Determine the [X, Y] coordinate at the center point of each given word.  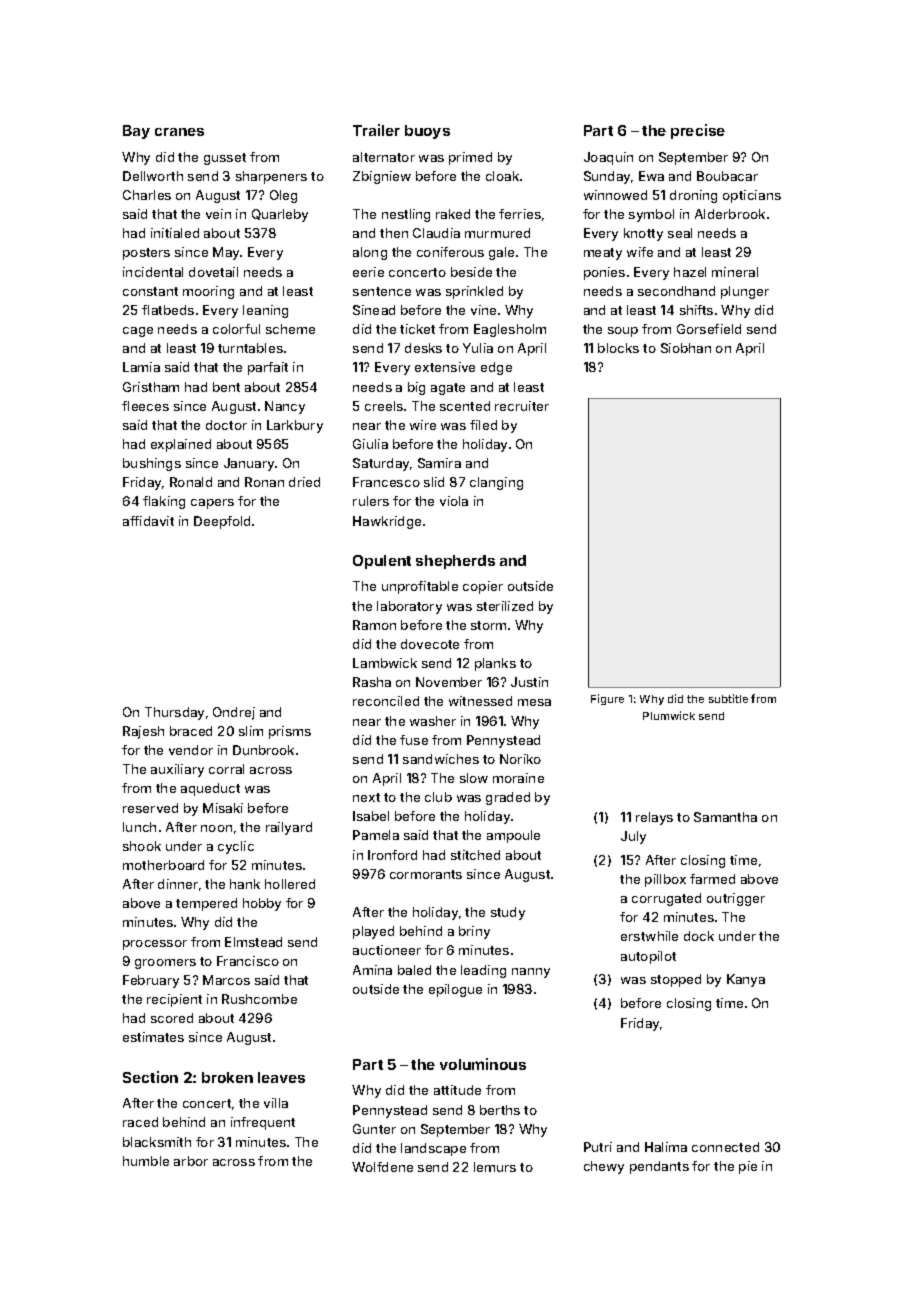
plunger [745, 292]
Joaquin [608, 158]
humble [146, 1161]
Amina [372, 970]
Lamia [141, 367]
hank [245, 884]
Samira [439, 463]
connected [725, 1147]
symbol [651, 215]
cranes [179, 132]
